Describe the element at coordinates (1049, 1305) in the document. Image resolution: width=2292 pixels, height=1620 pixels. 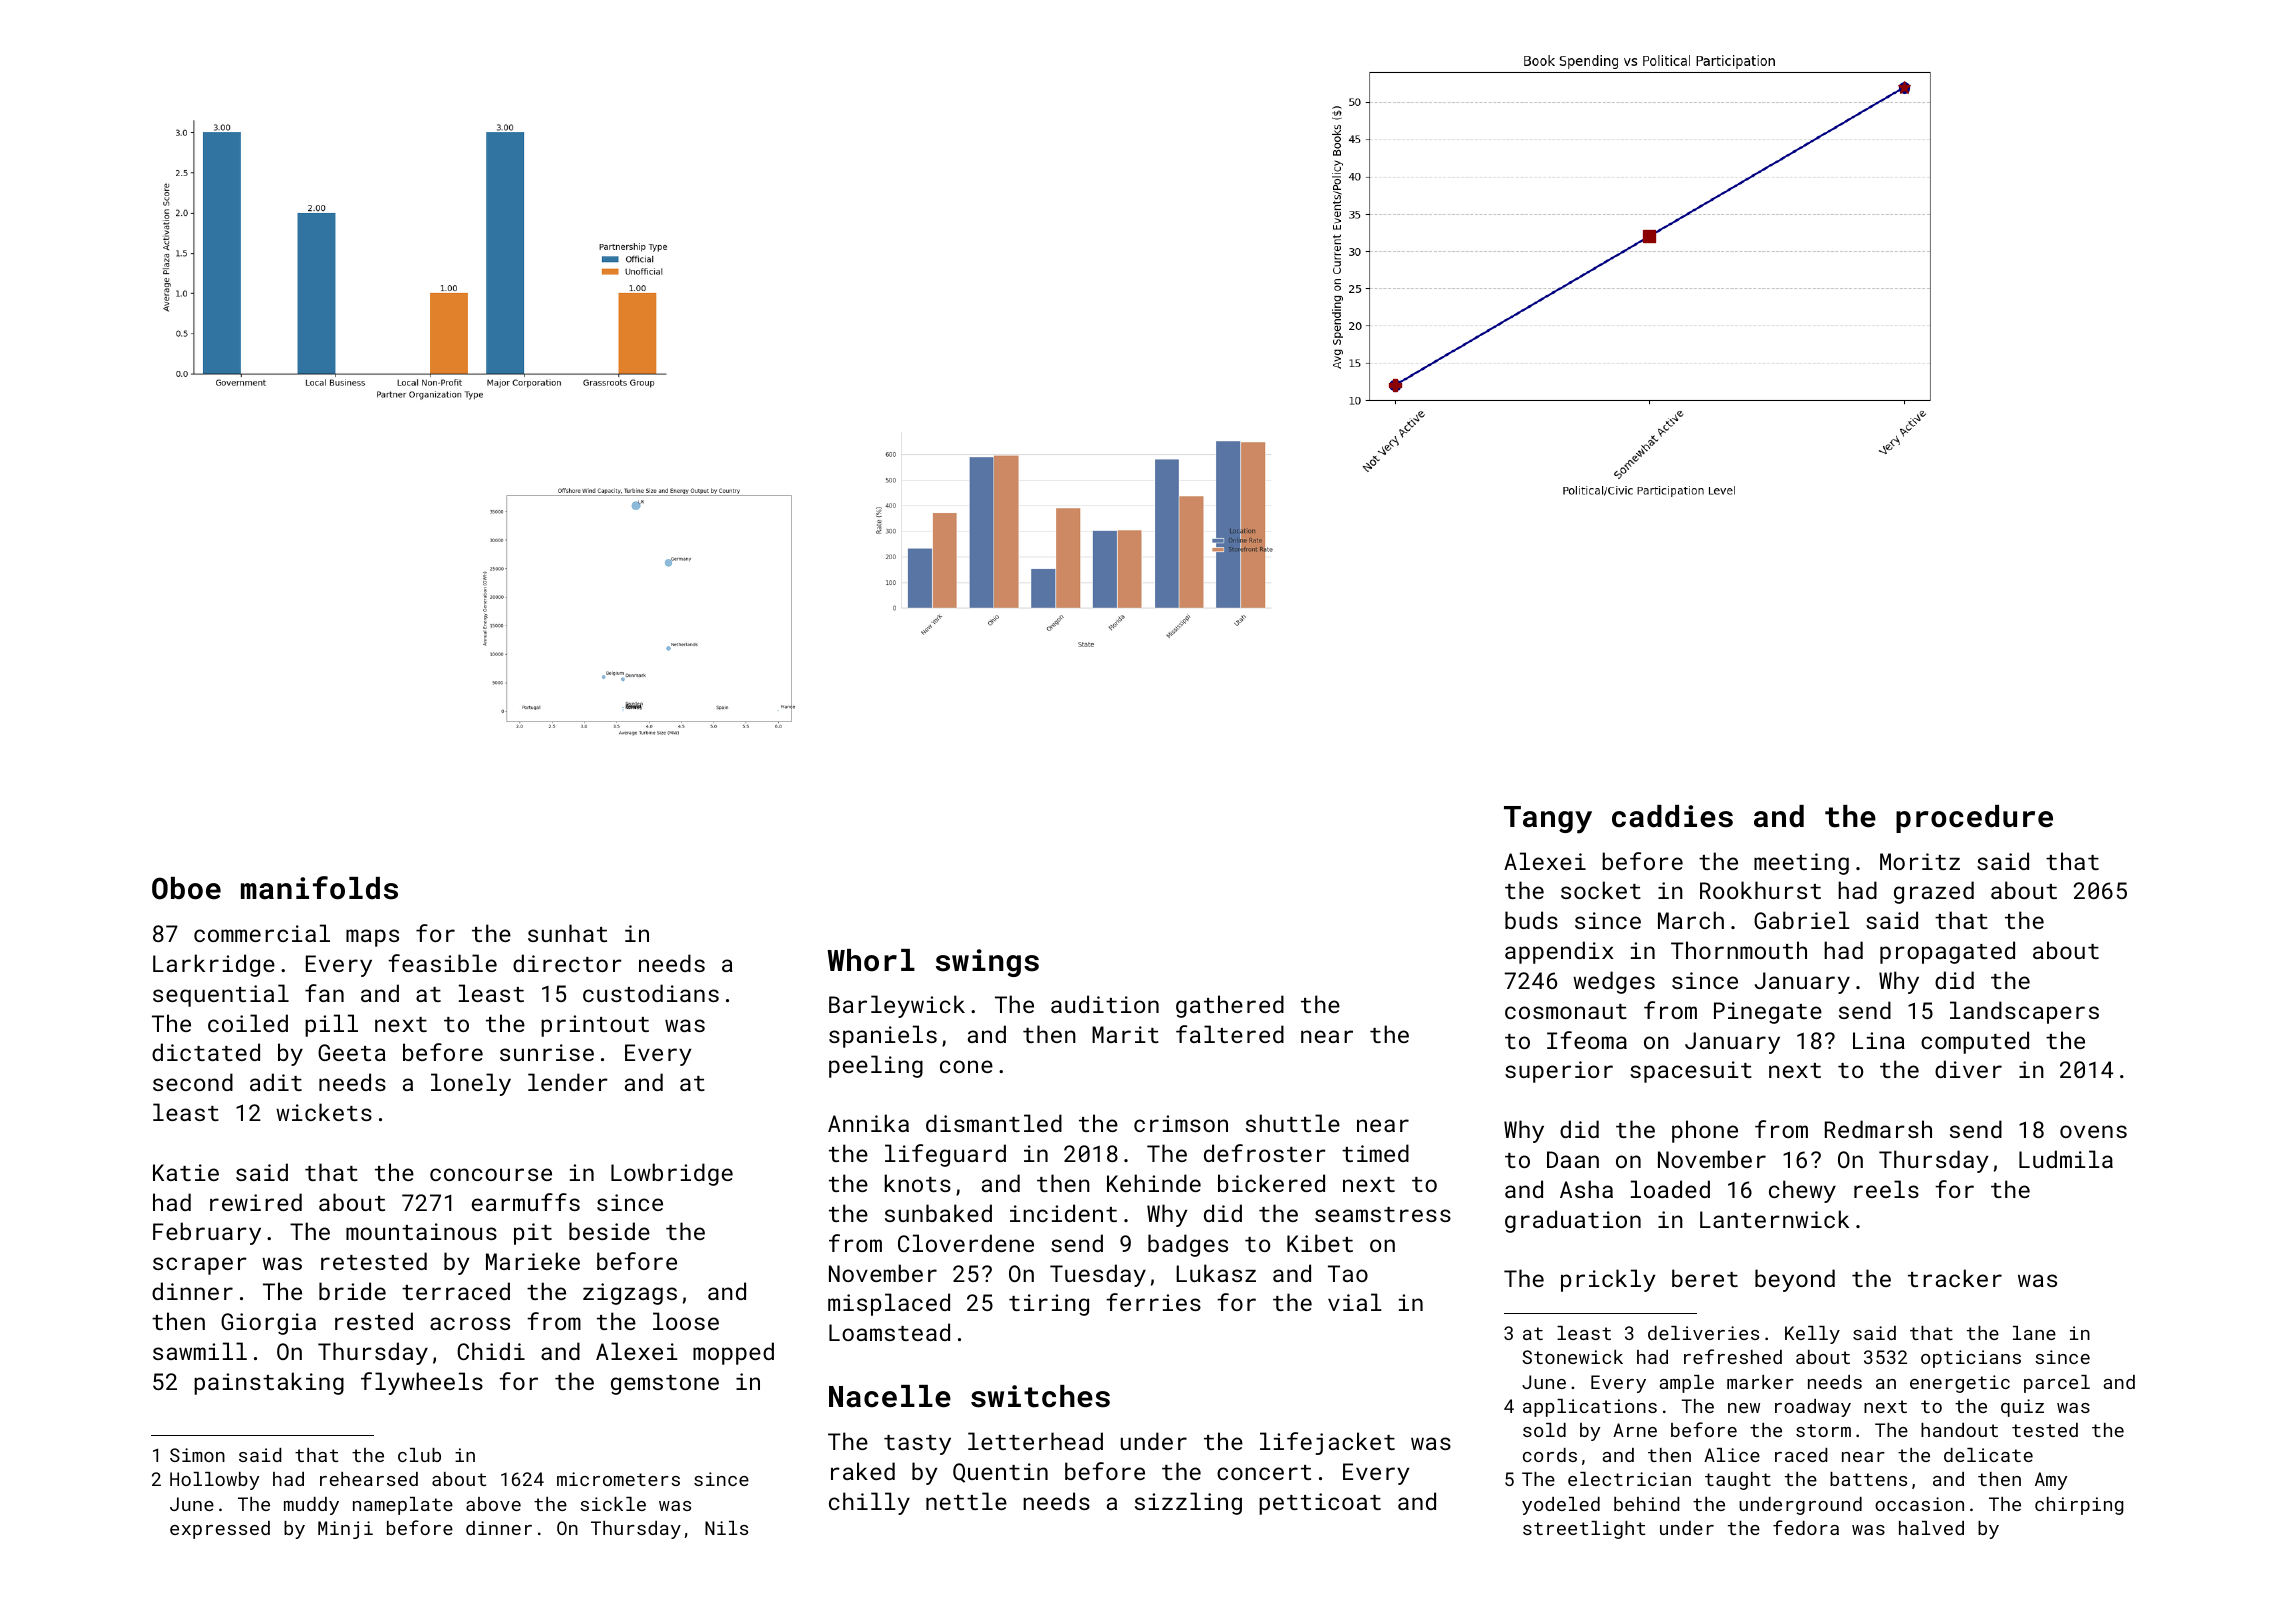
I see `tiring` at that location.
